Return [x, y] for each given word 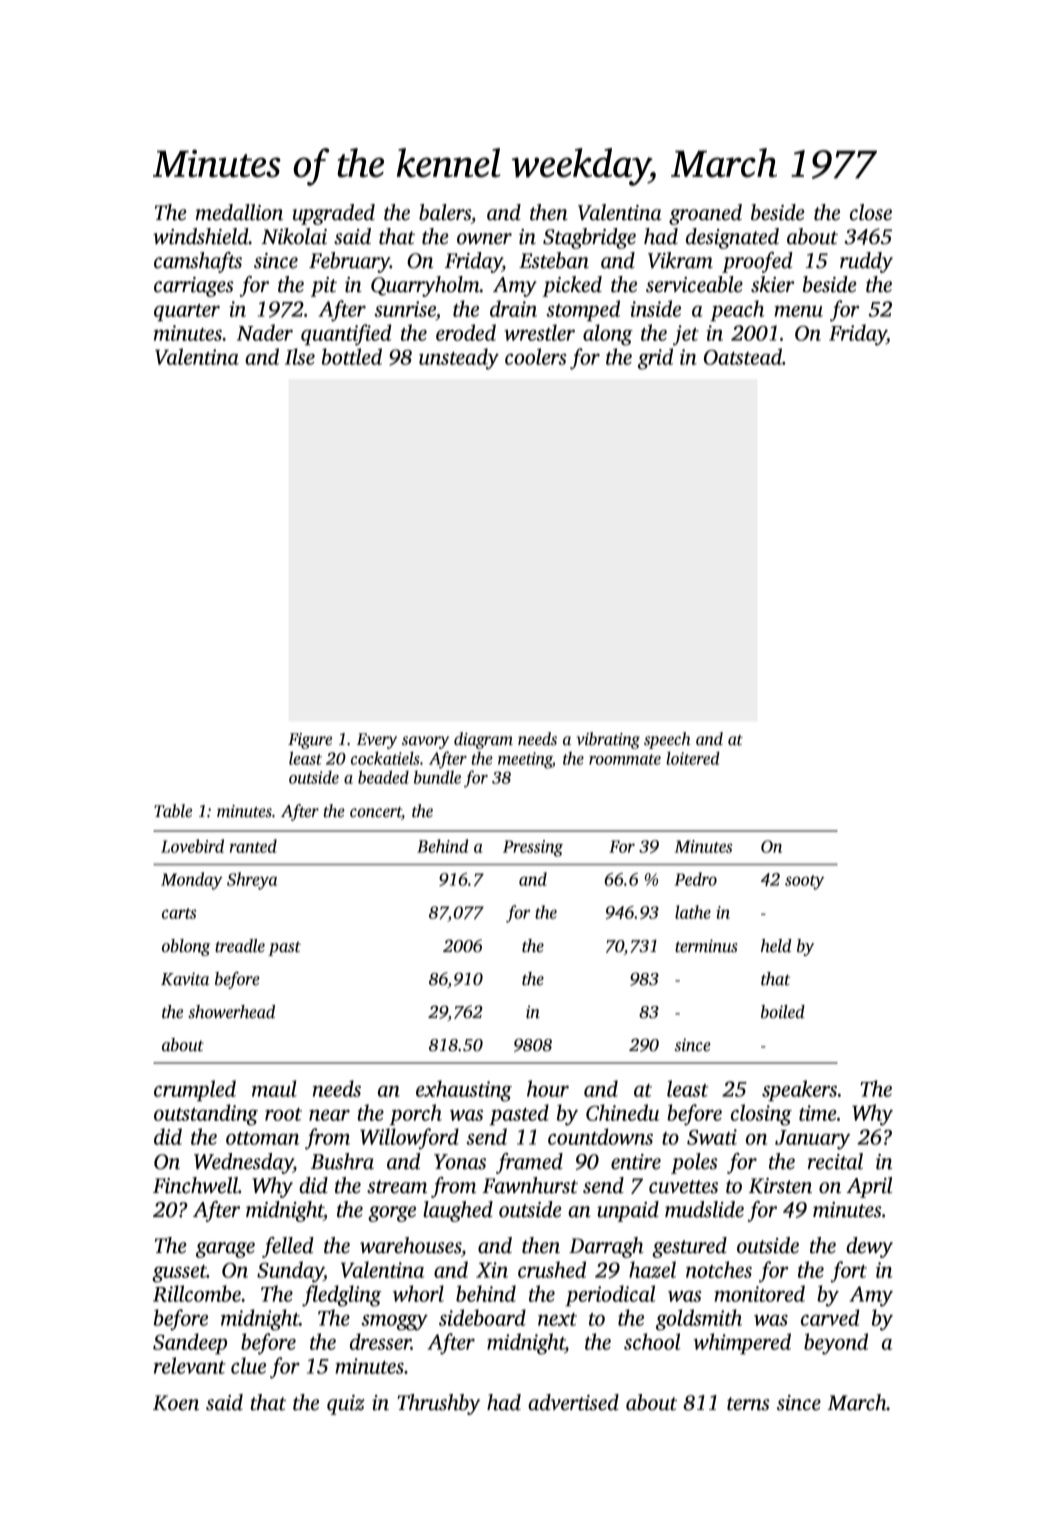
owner [484, 239]
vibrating [608, 740]
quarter [187, 312]
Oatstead [743, 356]
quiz [346, 1405]
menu [798, 311]
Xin [492, 1270]
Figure [310, 741]
